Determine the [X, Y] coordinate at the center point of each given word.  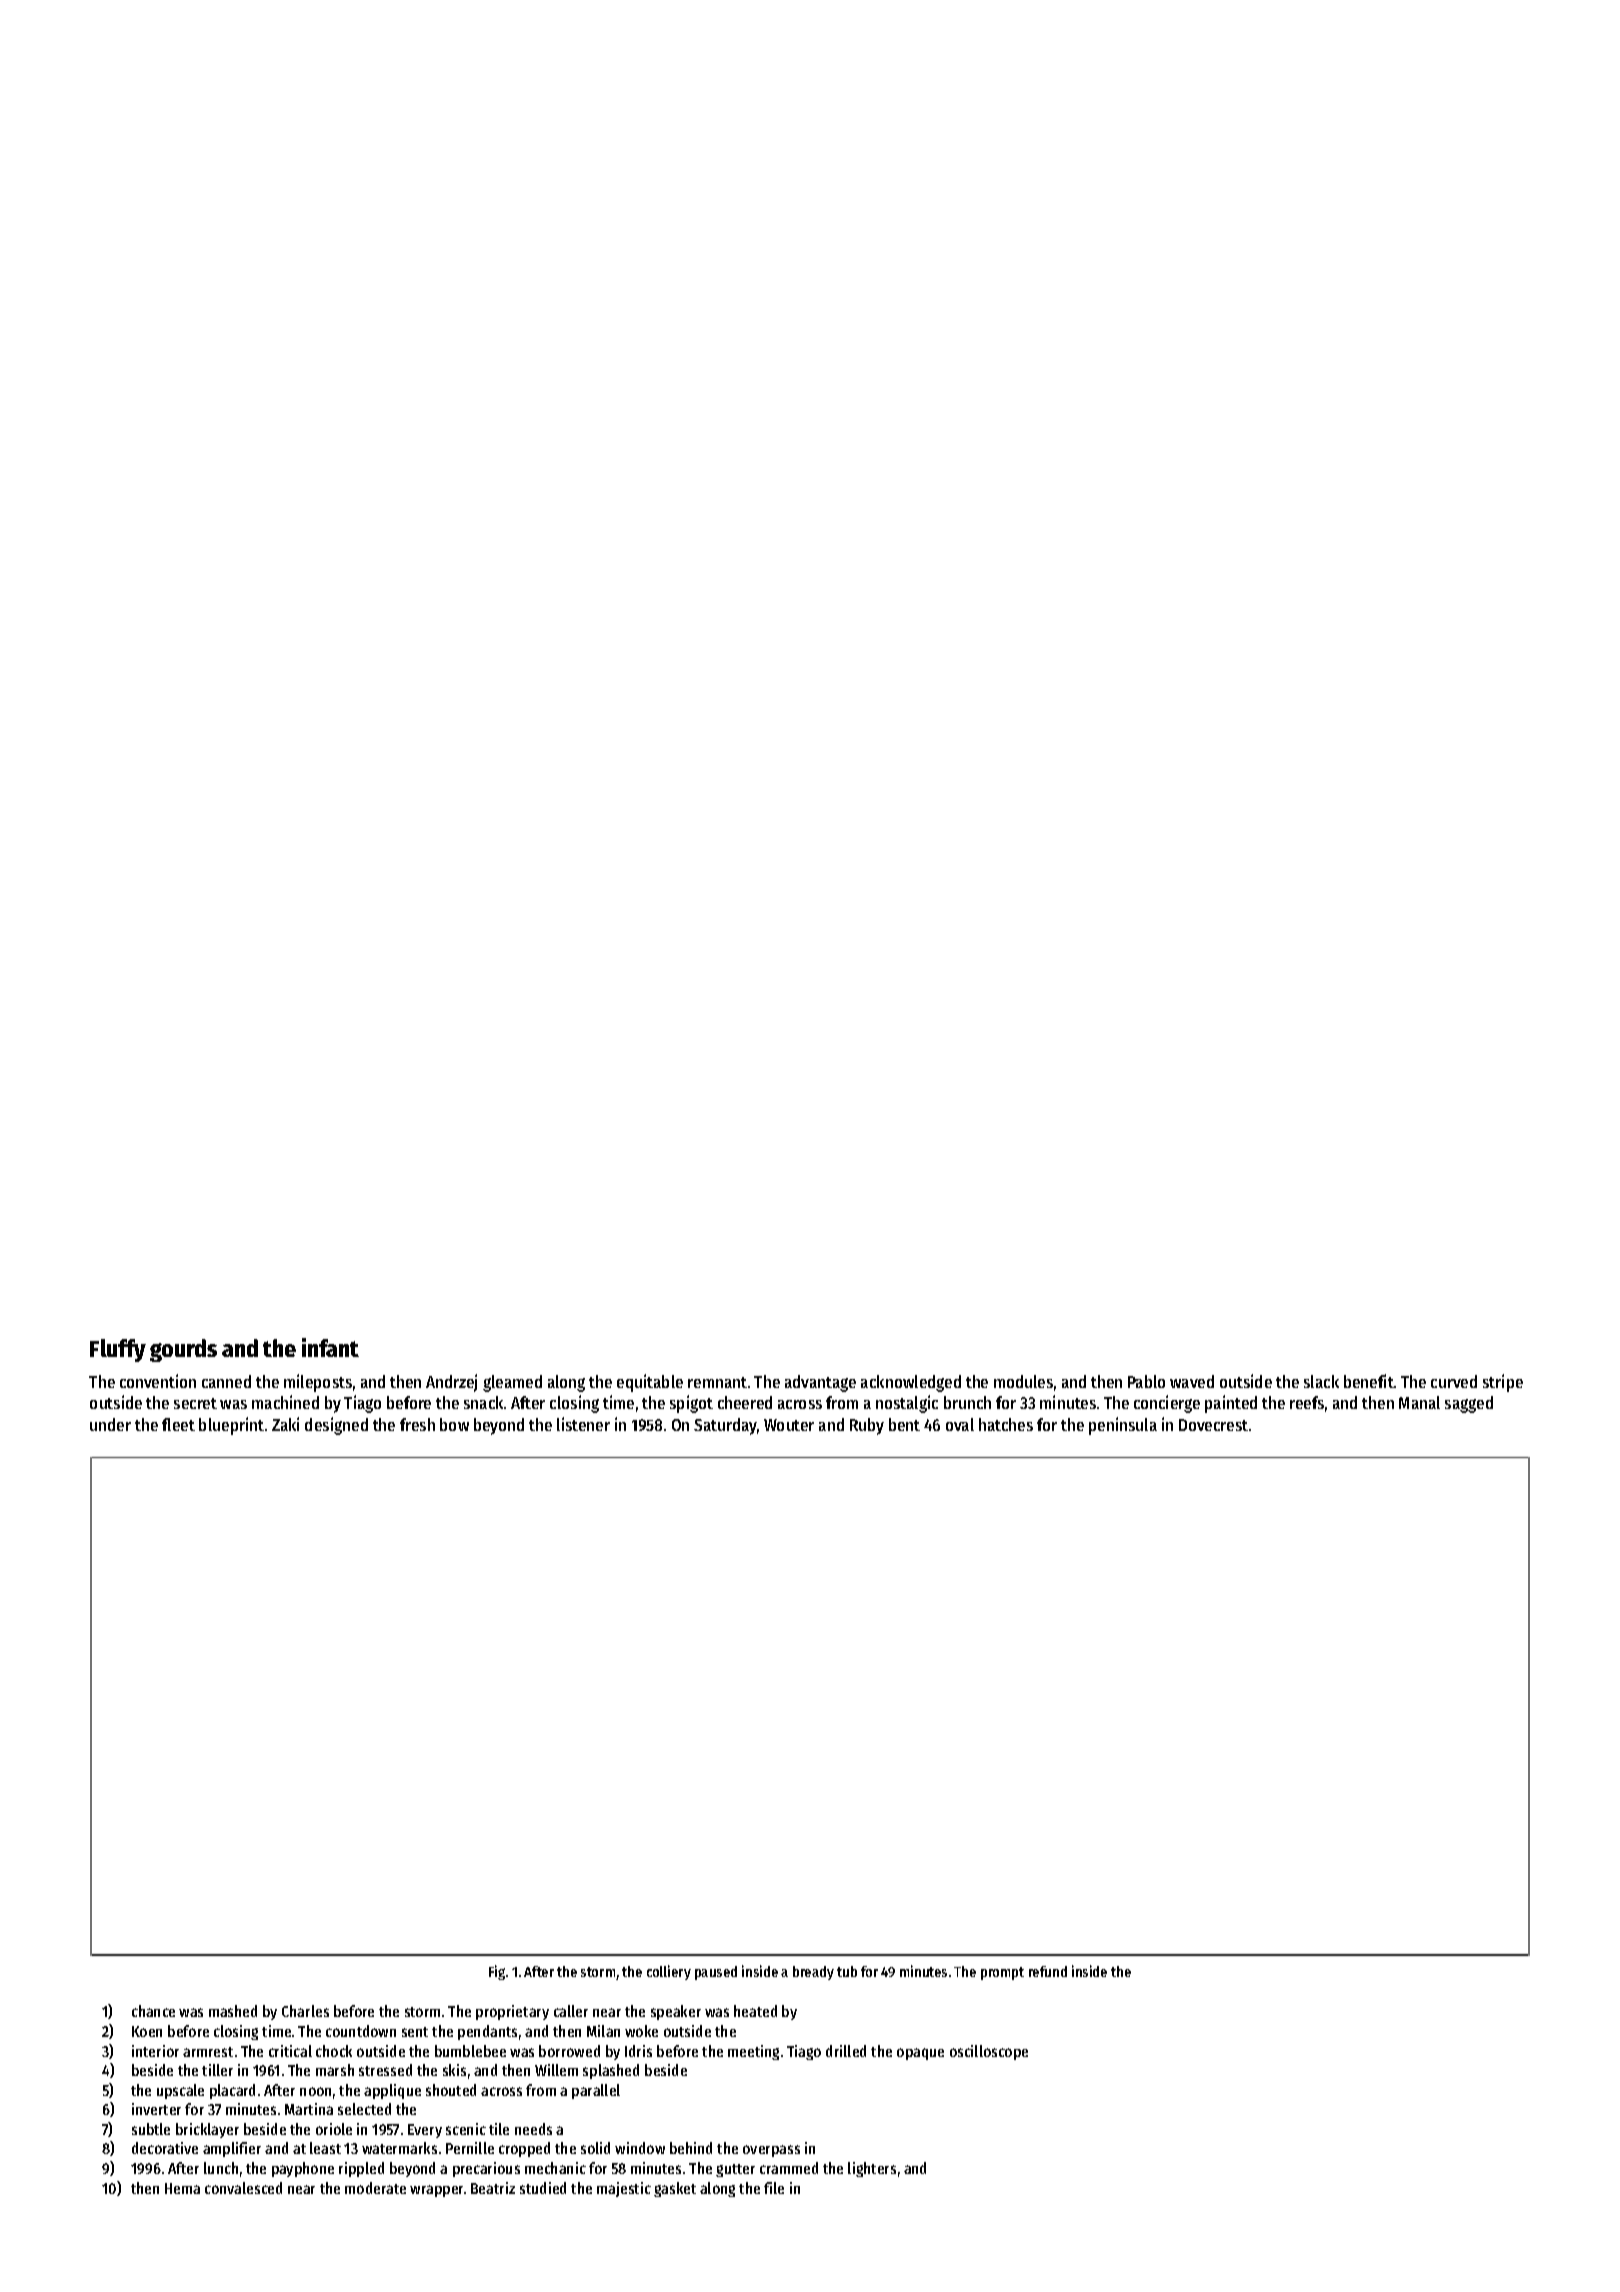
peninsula [1123, 1426]
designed [336, 1426]
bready [813, 1973]
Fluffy [118, 1350]
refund [1048, 1971]
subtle [151, 2129]
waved [1192, 1381]
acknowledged [911, 1383]
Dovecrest [1213, 1425]
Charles [305, 2011]
